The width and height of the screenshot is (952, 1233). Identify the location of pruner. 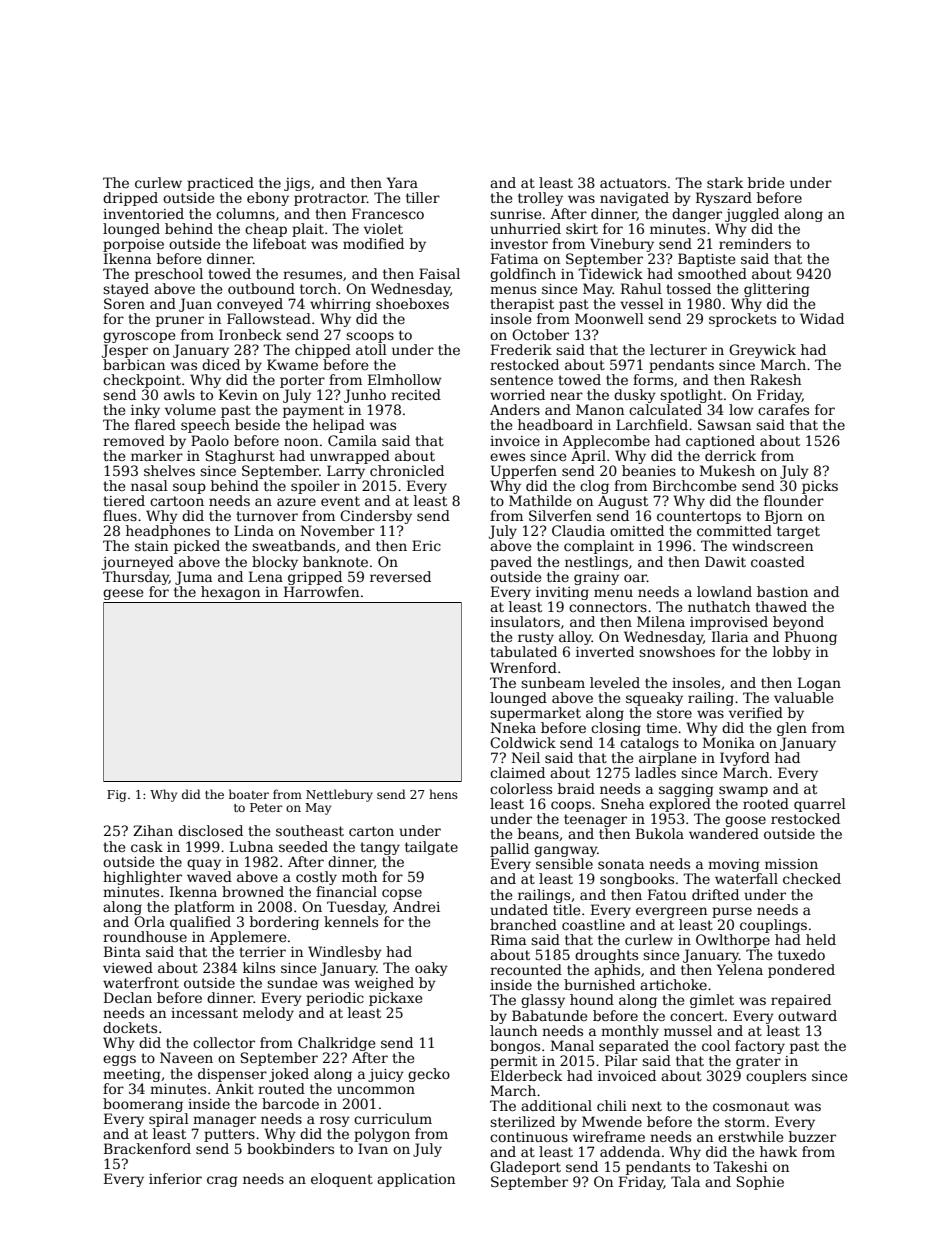
(180, 321).
